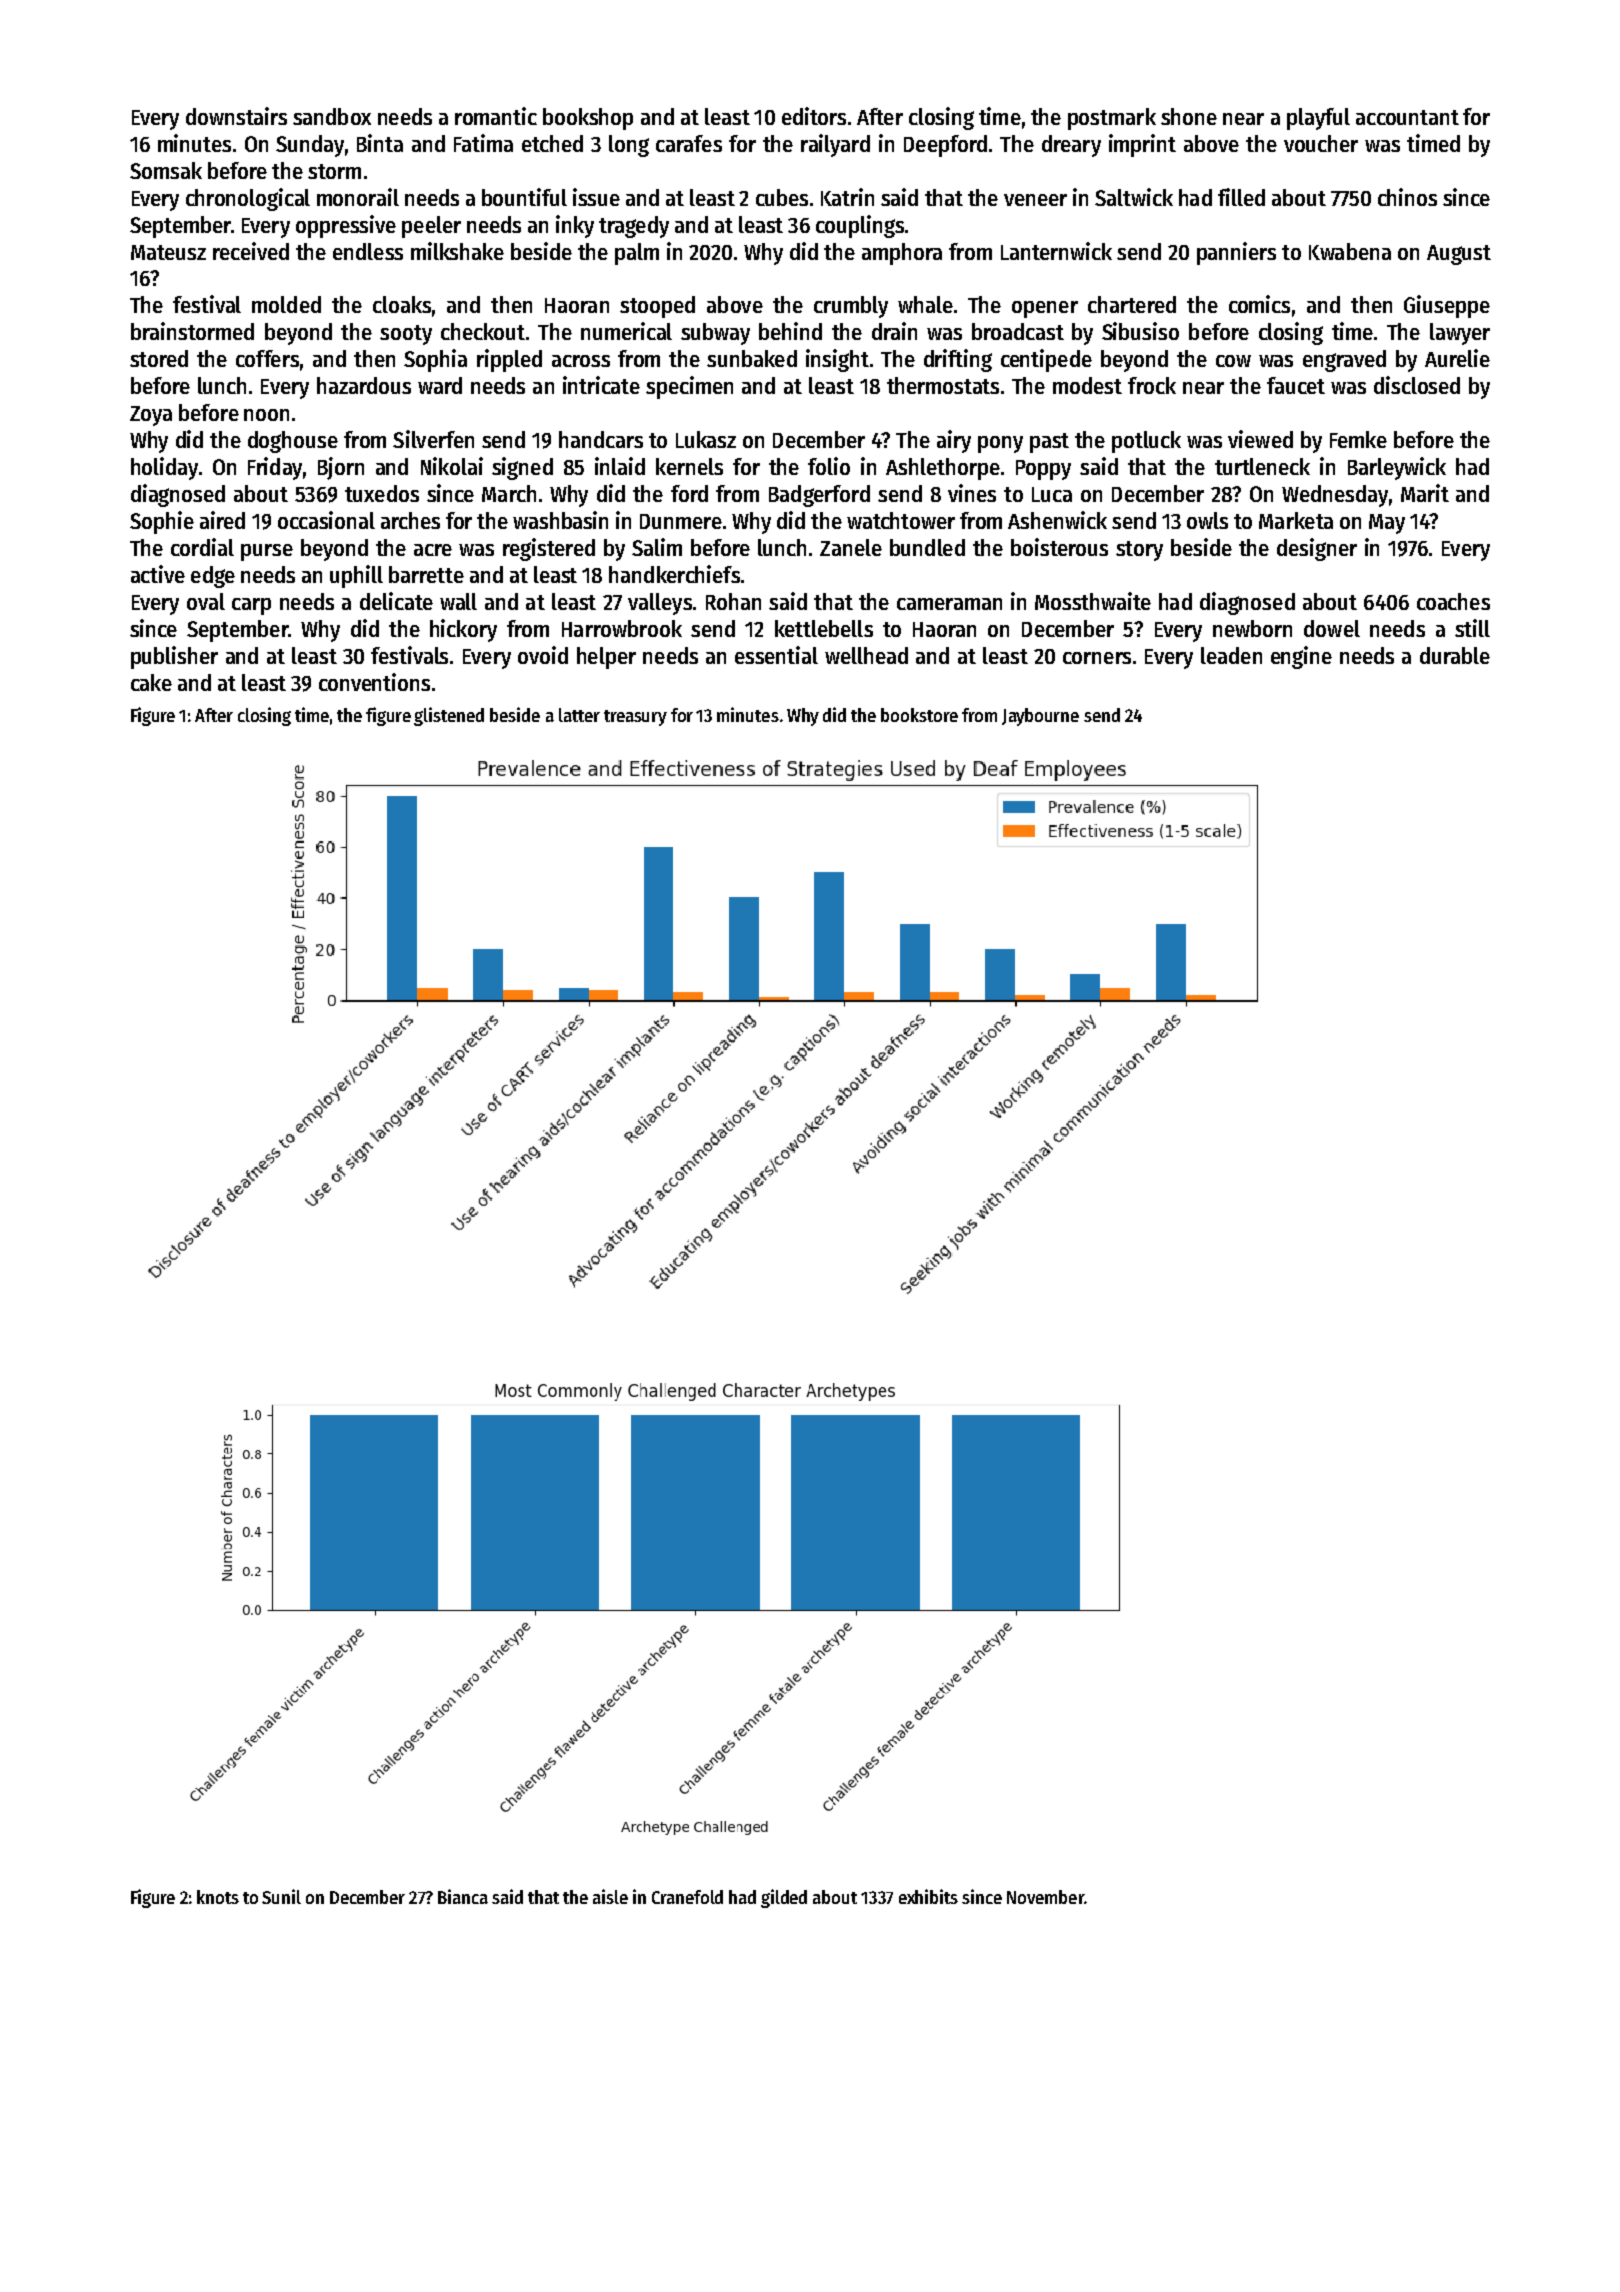 This screenshot has width=1620, height=2292. Describe the element at coordinates (463, 1896) in the screenshot. I see `Bianca` at that location.
